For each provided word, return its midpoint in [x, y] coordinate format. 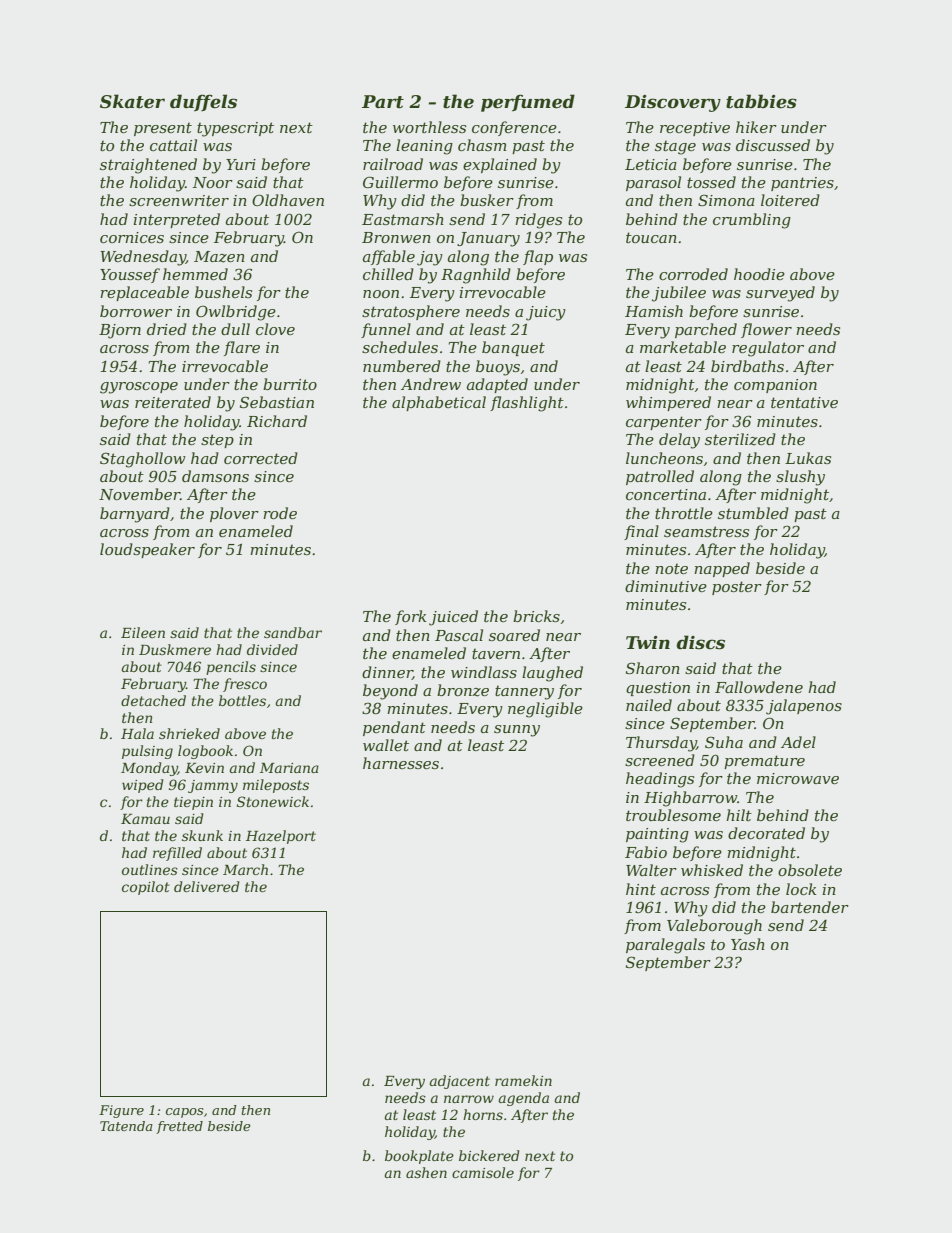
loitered [790, 200]
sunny [517, 731]
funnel [386, 330]
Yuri [241, 164]
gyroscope [139, 388]
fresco [245, 685]
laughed [552, 674]
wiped [143, 786]
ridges [538, 221]
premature [764, 762]
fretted [179, 1127]
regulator [768, 349]
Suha [724, 742]
